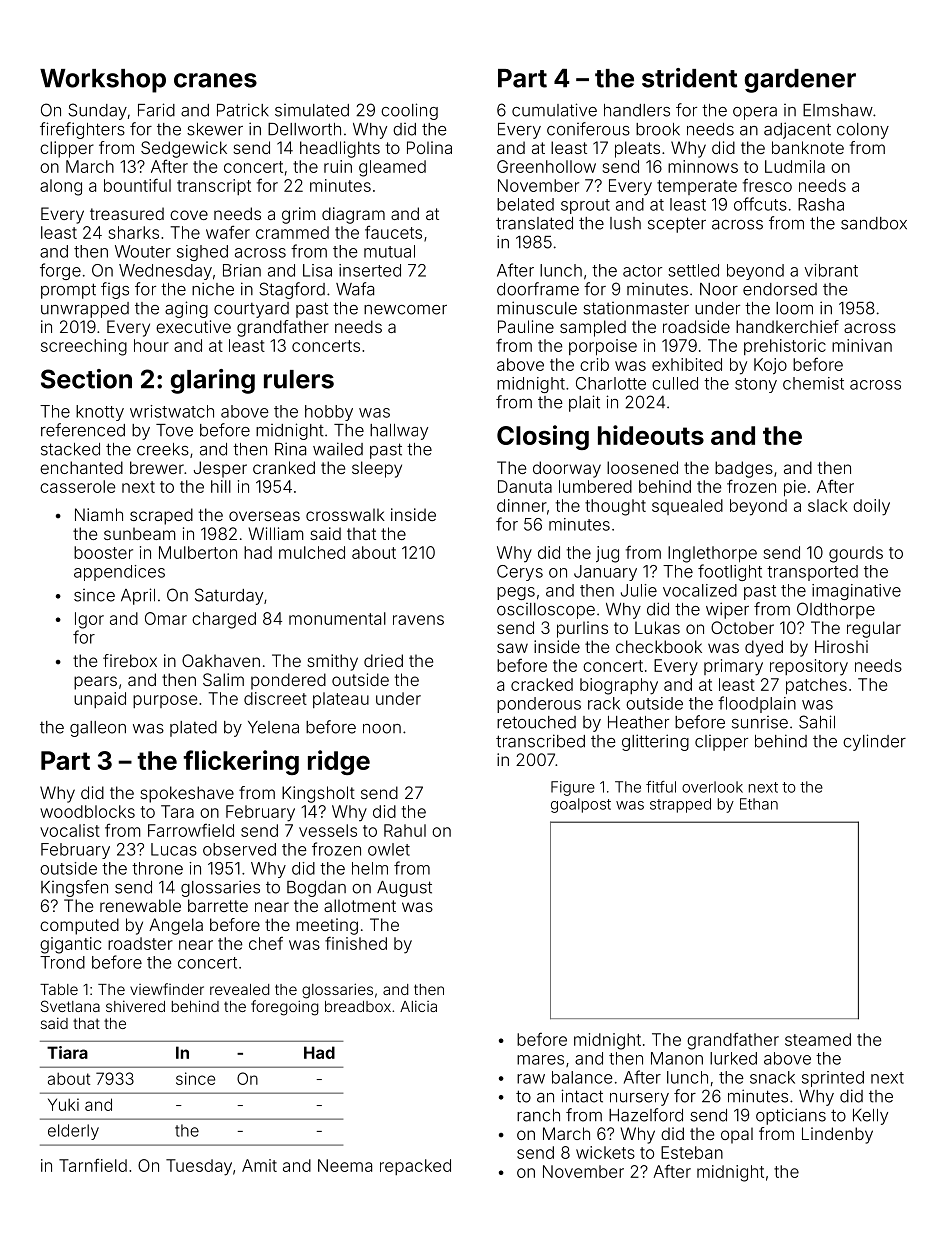  I want to click on Wafa, so click(355, 289).
